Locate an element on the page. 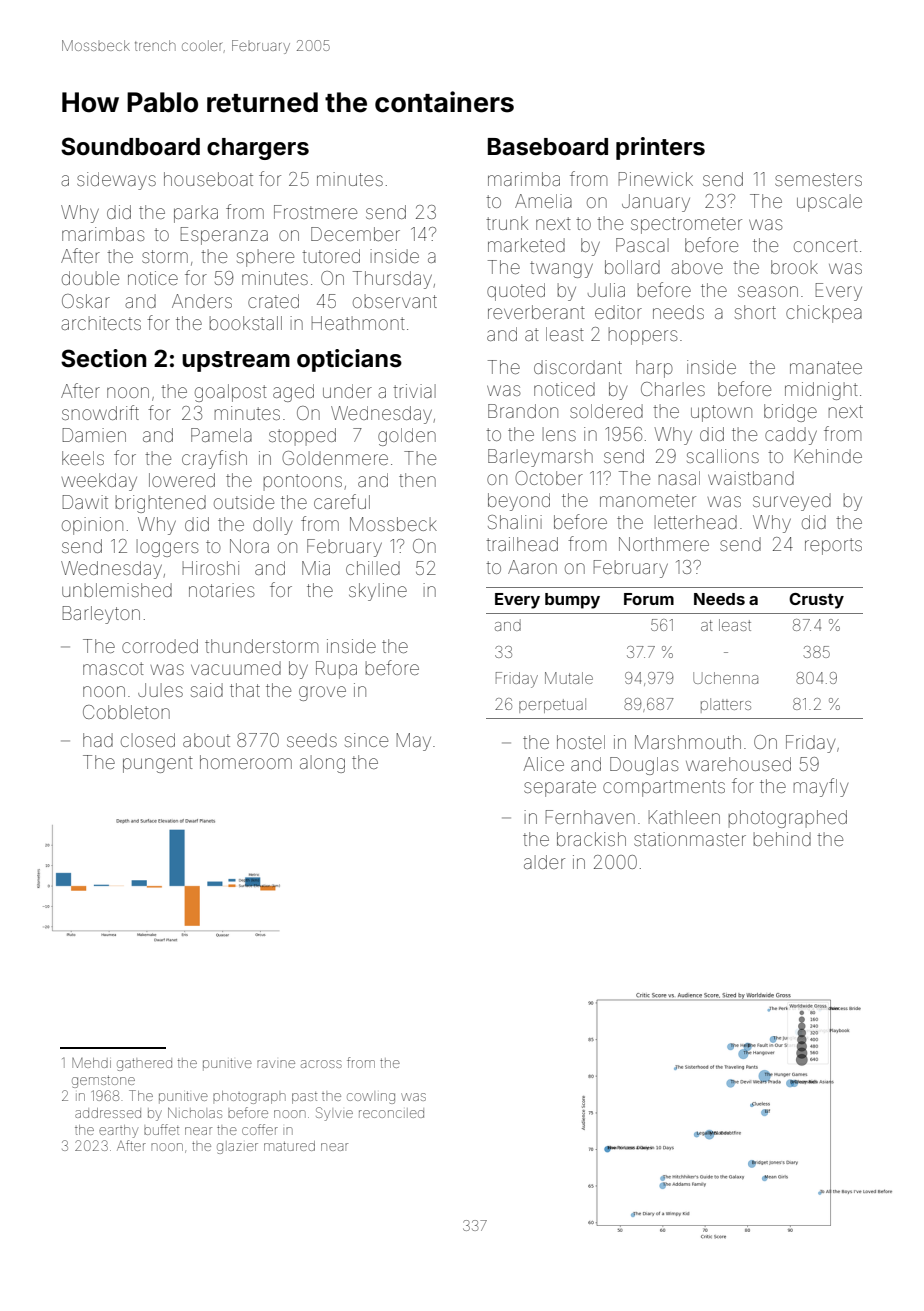 This document has width=924, height=1311. Mehdi is located at coordinates (91, 1063).
